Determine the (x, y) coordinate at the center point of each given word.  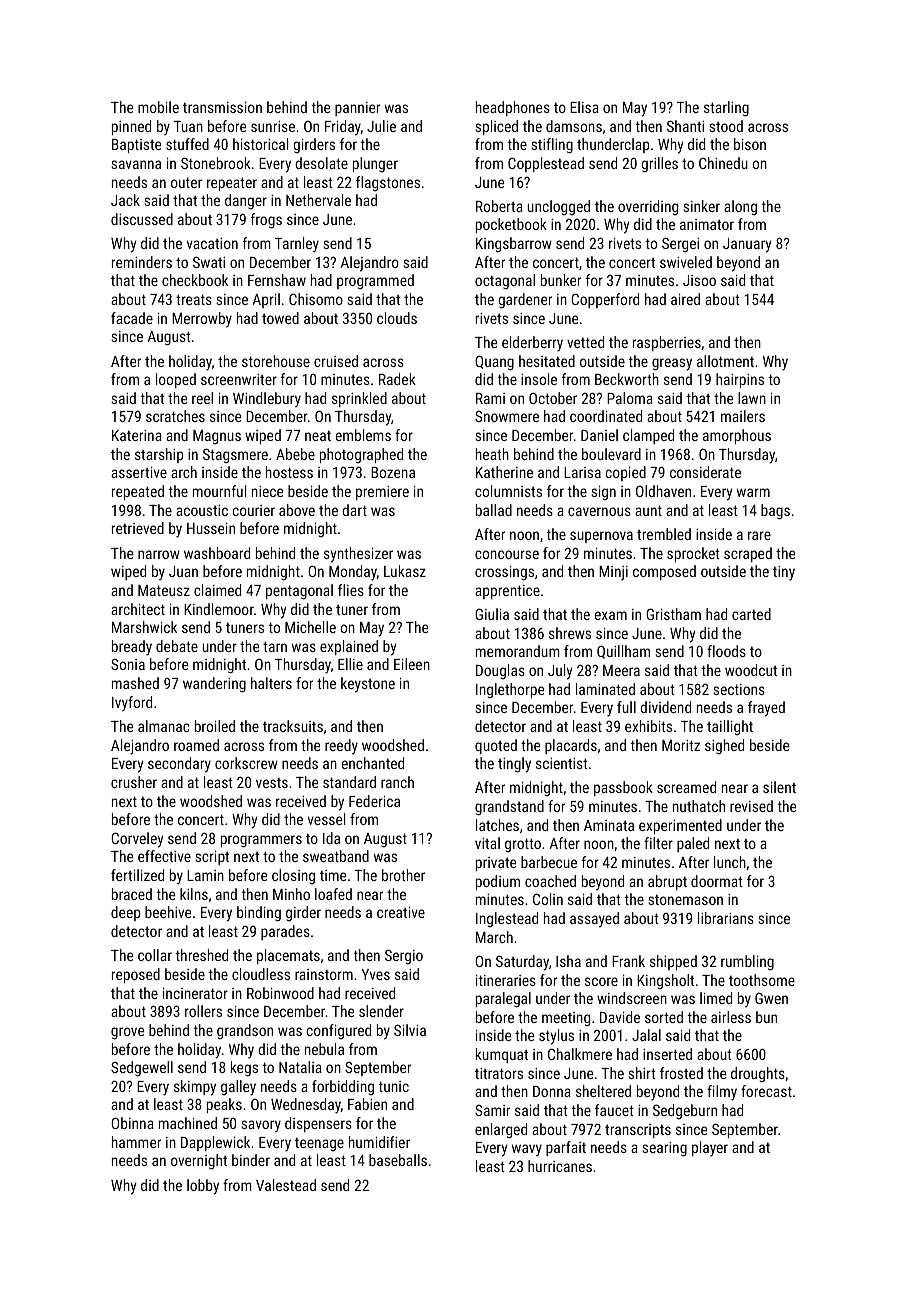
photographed (361, 455)
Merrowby (202, 320)
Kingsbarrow (514, 245)
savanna (136, 164)
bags (775, 512)
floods (726, 651)
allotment (725, 361)
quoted (496, 746)
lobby (203, 1187)
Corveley (137, 840)
